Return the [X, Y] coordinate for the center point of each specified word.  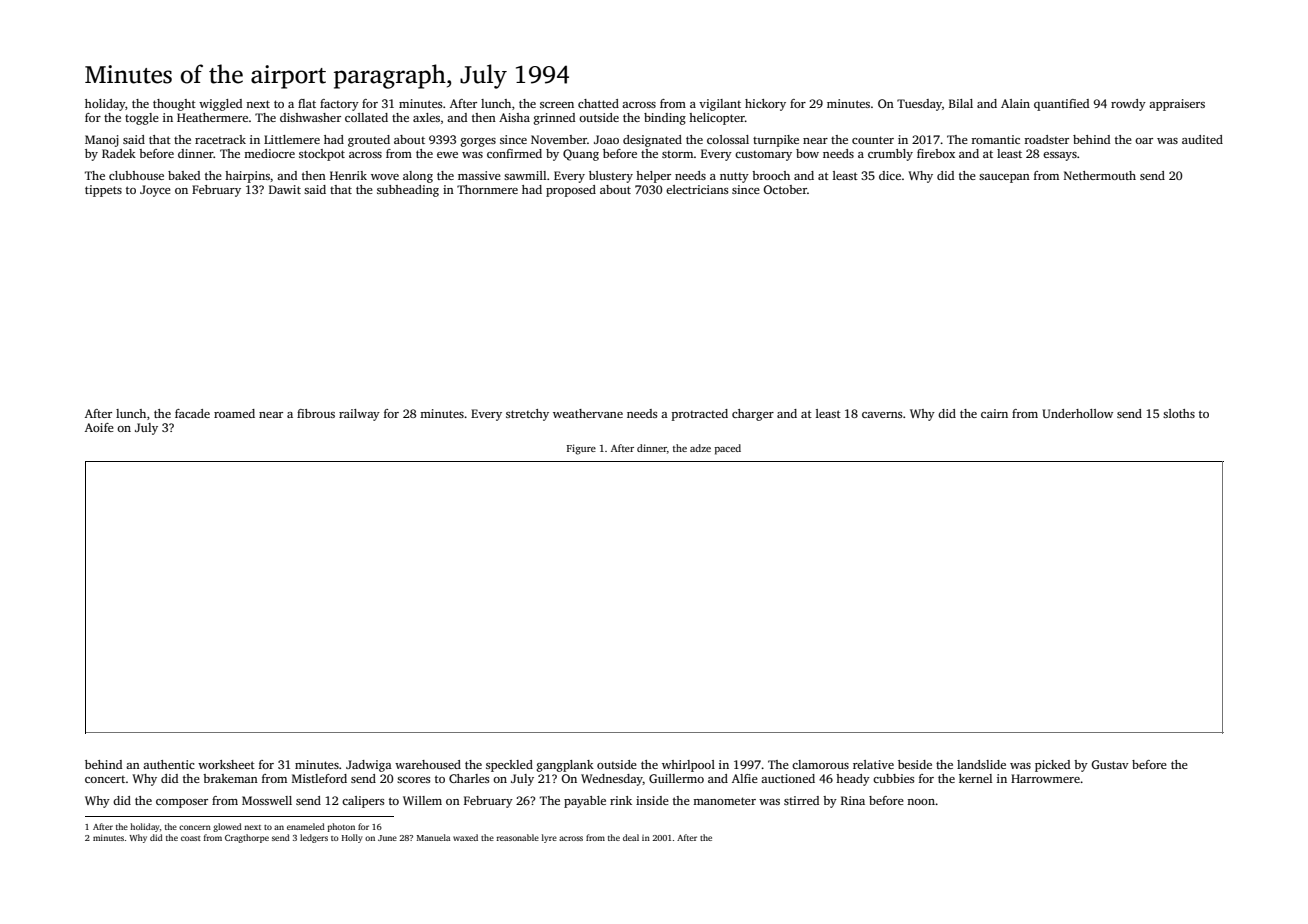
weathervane [588, 413]
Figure [581, 449]
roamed [234, 413]
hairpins [247, 177]
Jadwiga [369, 766]
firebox [936, 153]
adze [700, 448]
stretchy [527, 415]
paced [728, 449]
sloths [1179, 413]
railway [359, 415]
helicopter [717, 119]
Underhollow [1078, 413]
